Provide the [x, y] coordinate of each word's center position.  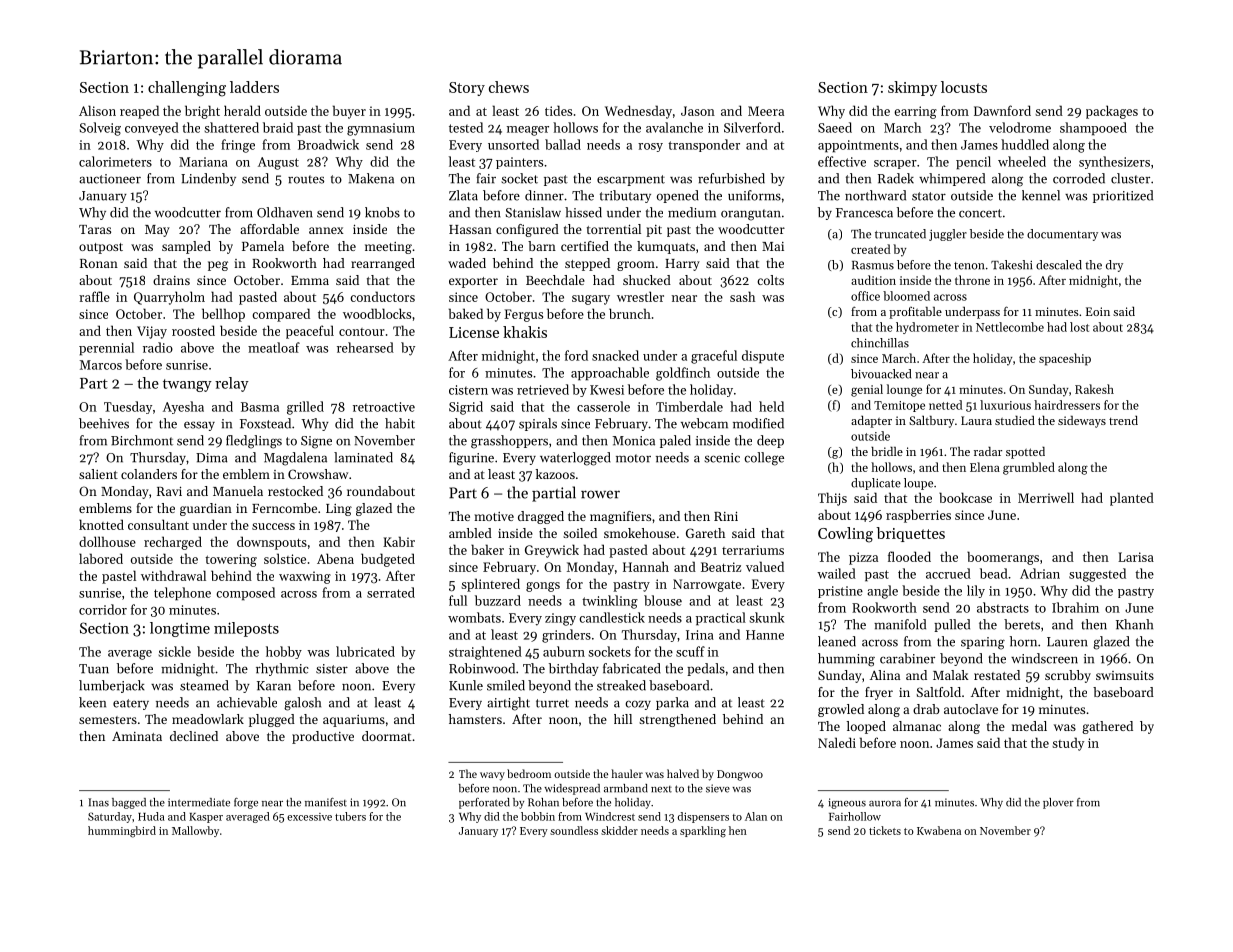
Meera [766, 111]
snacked [615, 355]
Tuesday [128, 407]
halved [683, 773]
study [1068, 744]
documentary [1062, 235]
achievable [247, 702]
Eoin [1098, 311]
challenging [187, 89]
